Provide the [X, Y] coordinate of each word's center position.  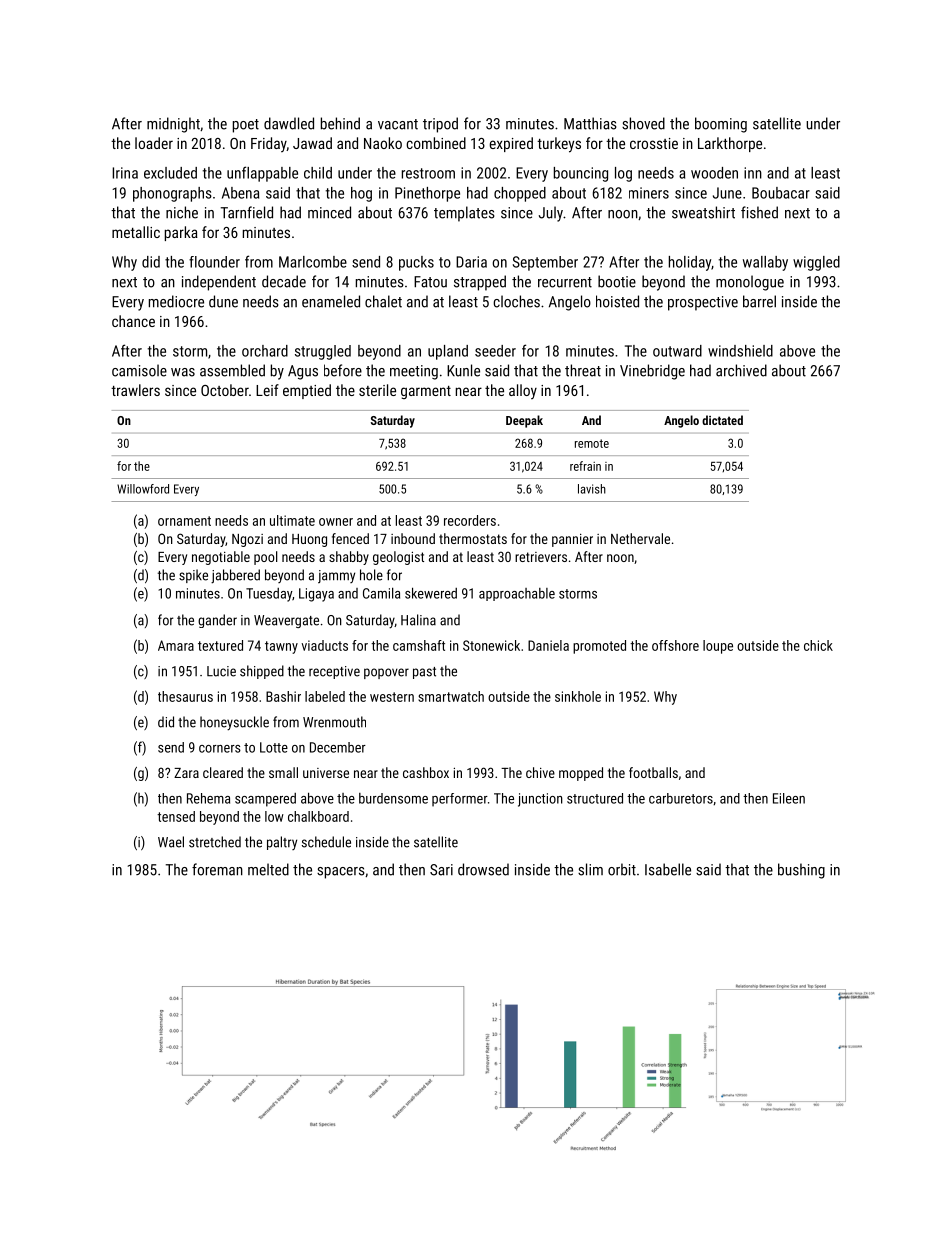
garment [426, 392]
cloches [516, 301]
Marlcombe [313, 262]
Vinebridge [652, 372]
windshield [740, 351]
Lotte [274, 747]
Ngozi [247, 540]
